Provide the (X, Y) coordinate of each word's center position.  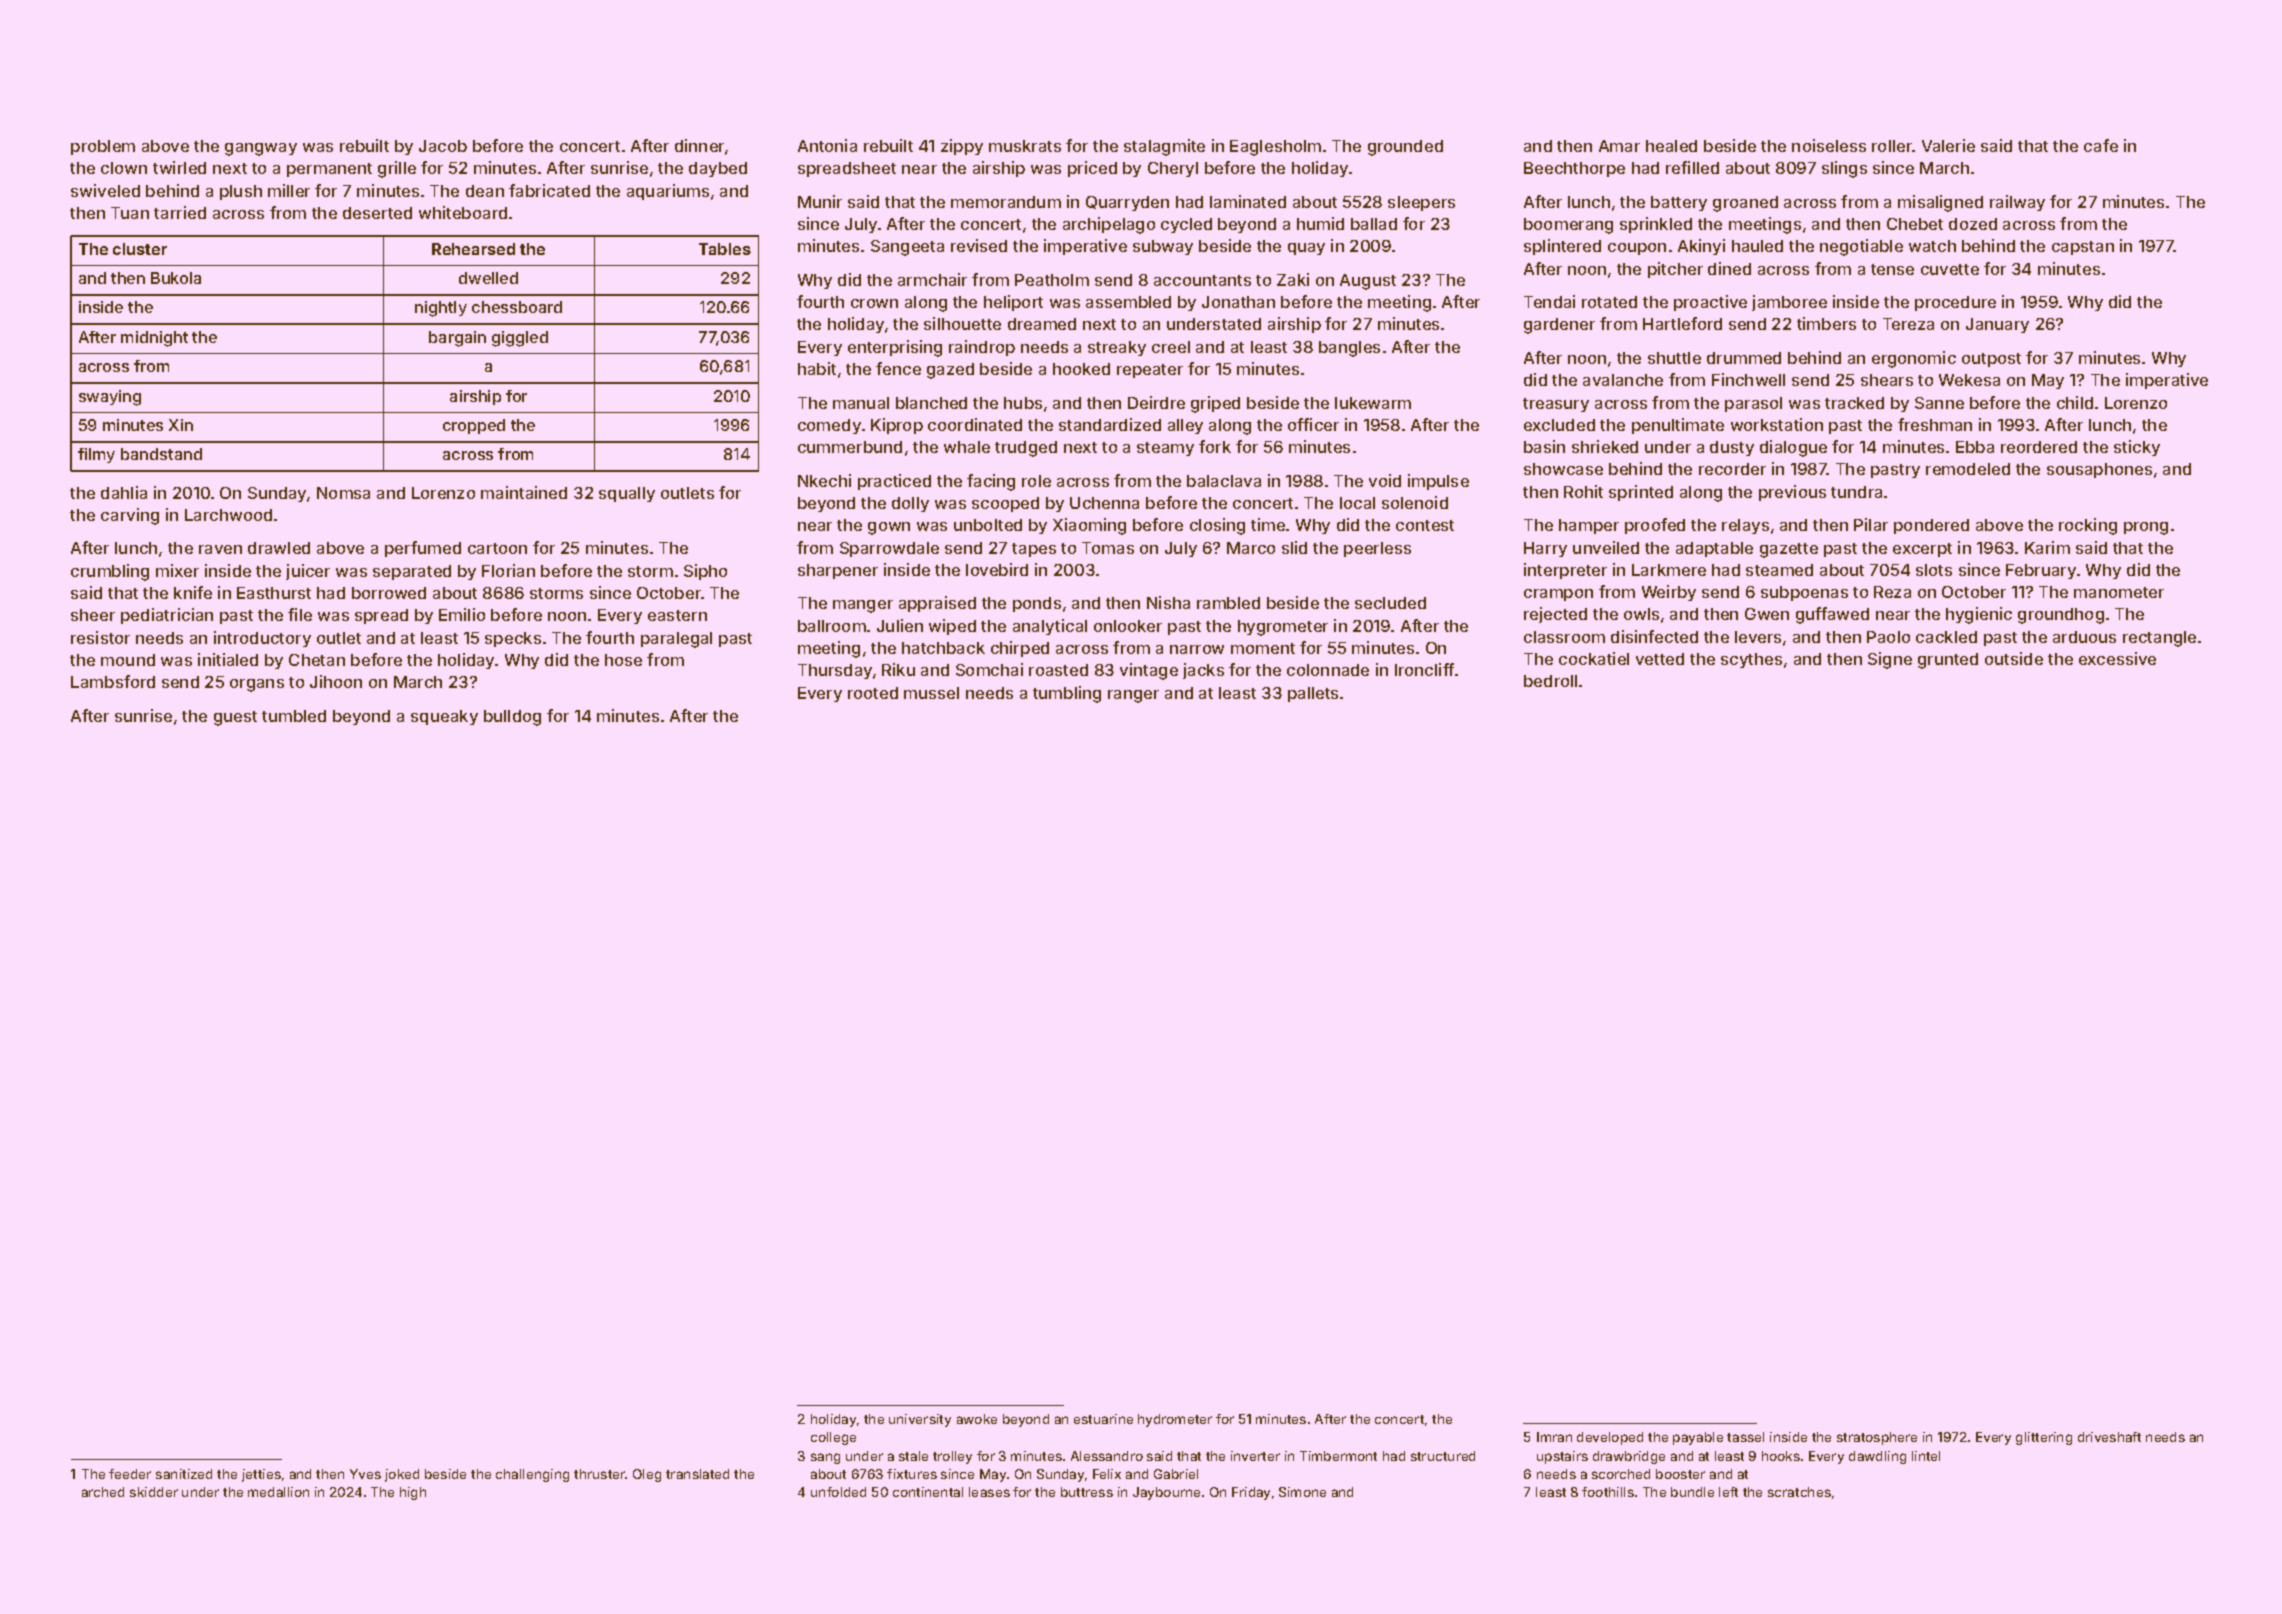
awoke (977, 1419)
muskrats (1025, 146)
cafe (2101, 145)
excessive (2117, 658)
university (920, 1420)
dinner (699, 145)
